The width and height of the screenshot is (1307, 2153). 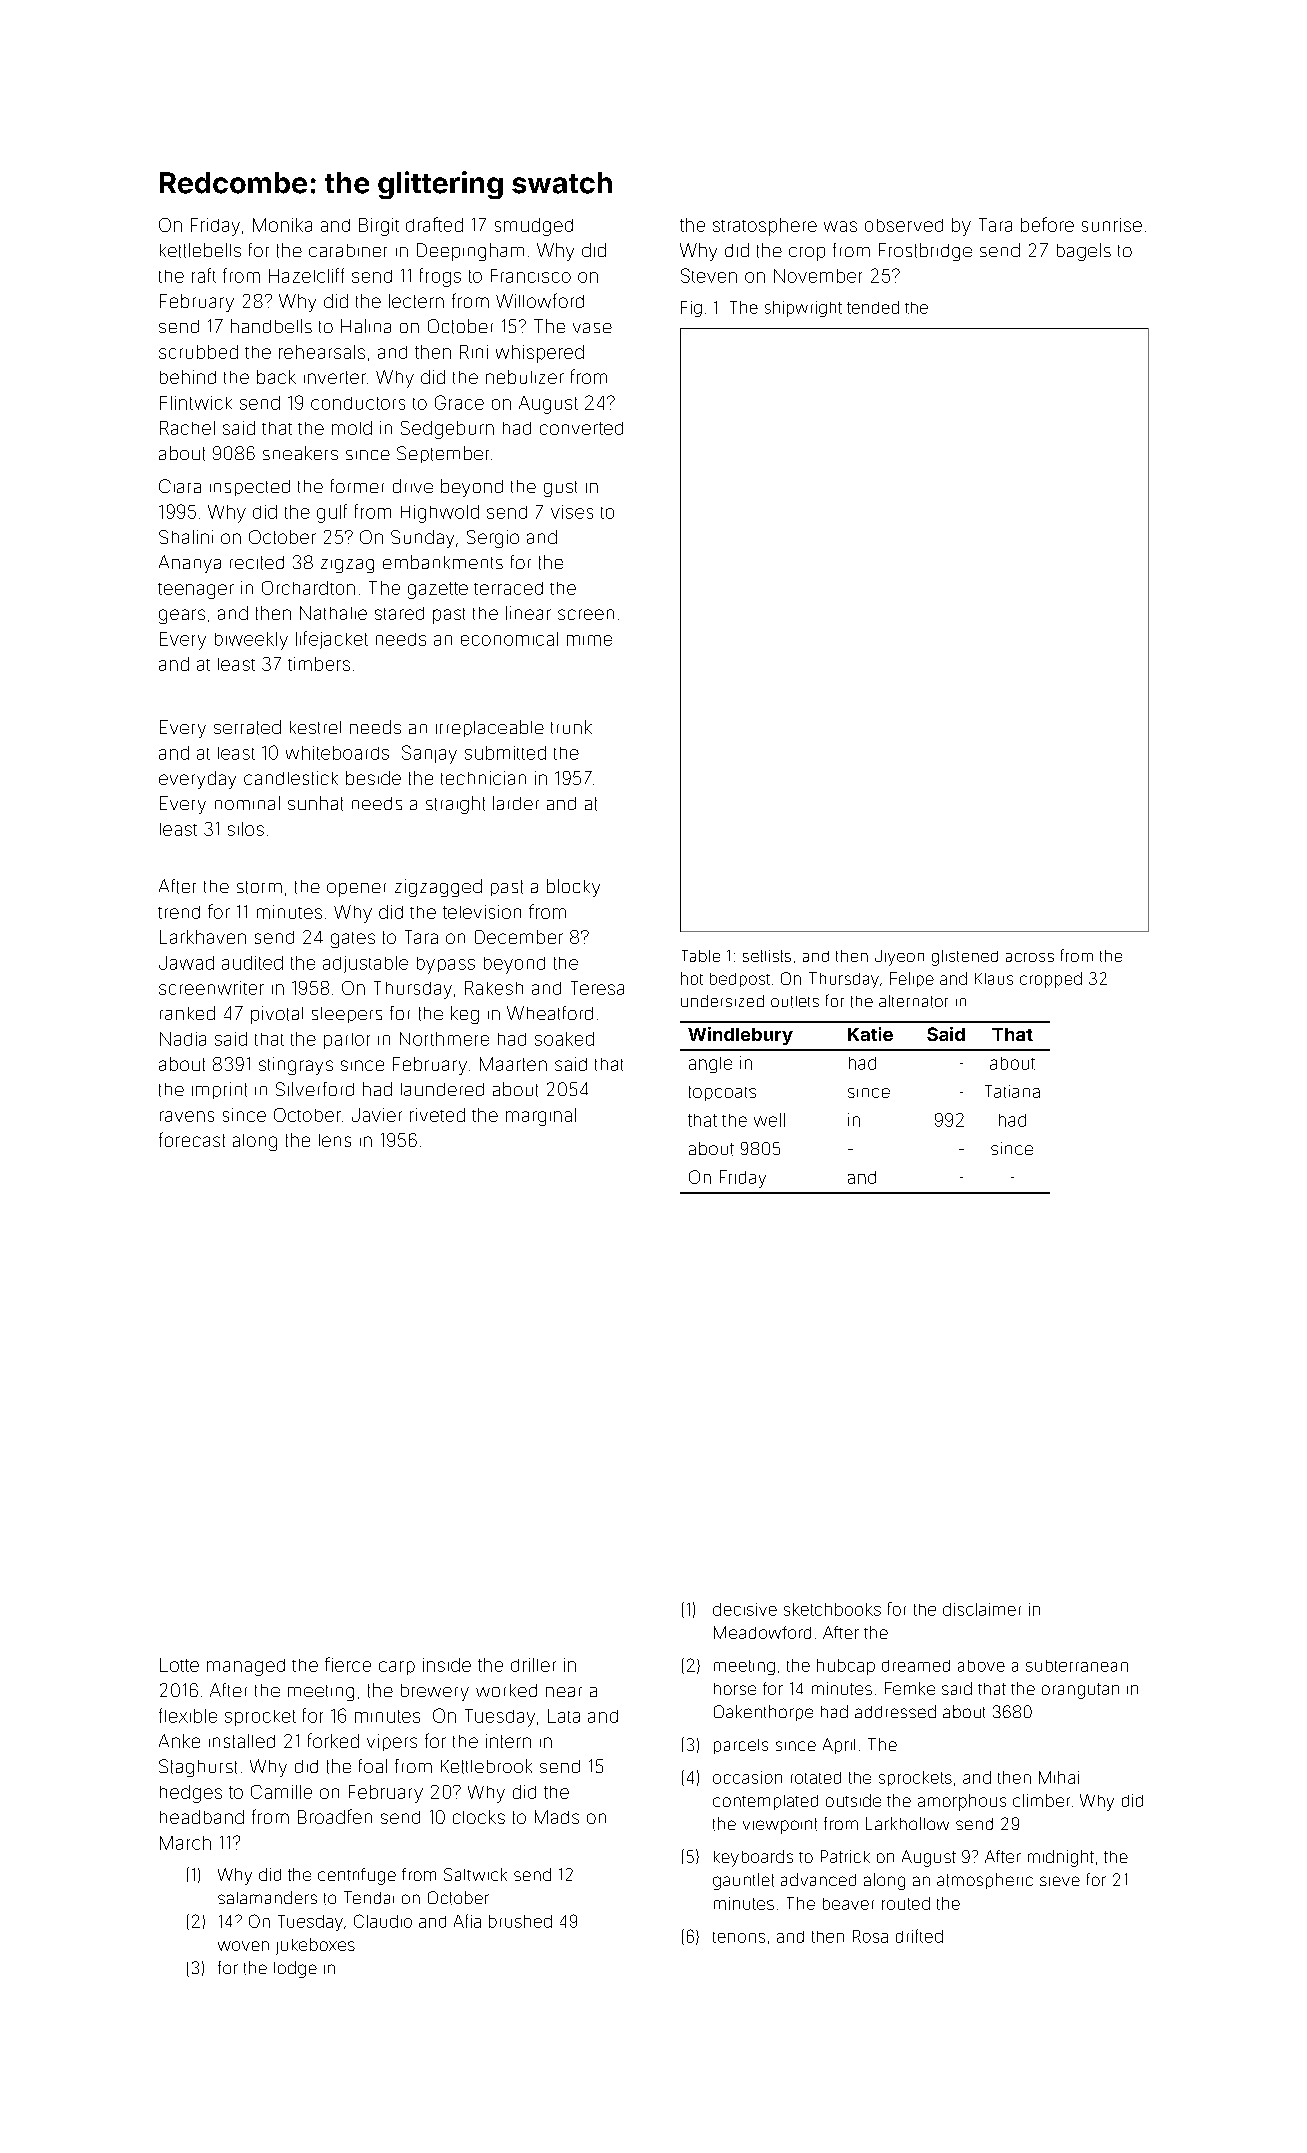 What do you see at coordinates (965, 958) in the screenshot?
I see `glistened` at bounding box center [965, 958].
